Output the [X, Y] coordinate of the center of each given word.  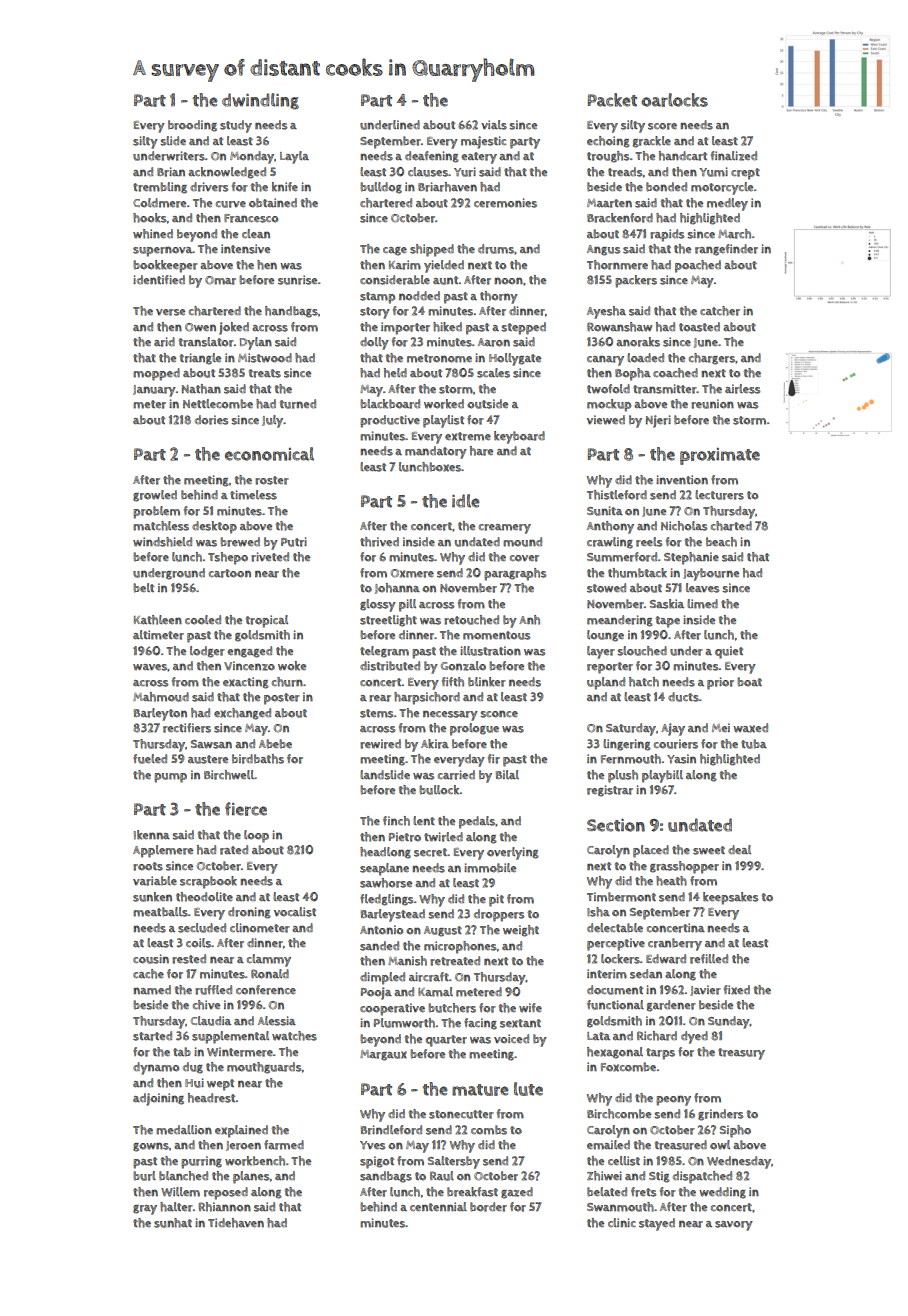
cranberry [675, 944]
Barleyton [160, 714]
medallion [184, 1130]
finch [396, 821]
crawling [610, 543]
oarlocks [674, 100]
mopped [156, 374]
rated [234, 850]
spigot [377, 1162]
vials [494, 125]
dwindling [260, 101]
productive [390, 421]
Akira [435, 744]
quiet [729, 652]
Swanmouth [620, 1207]
